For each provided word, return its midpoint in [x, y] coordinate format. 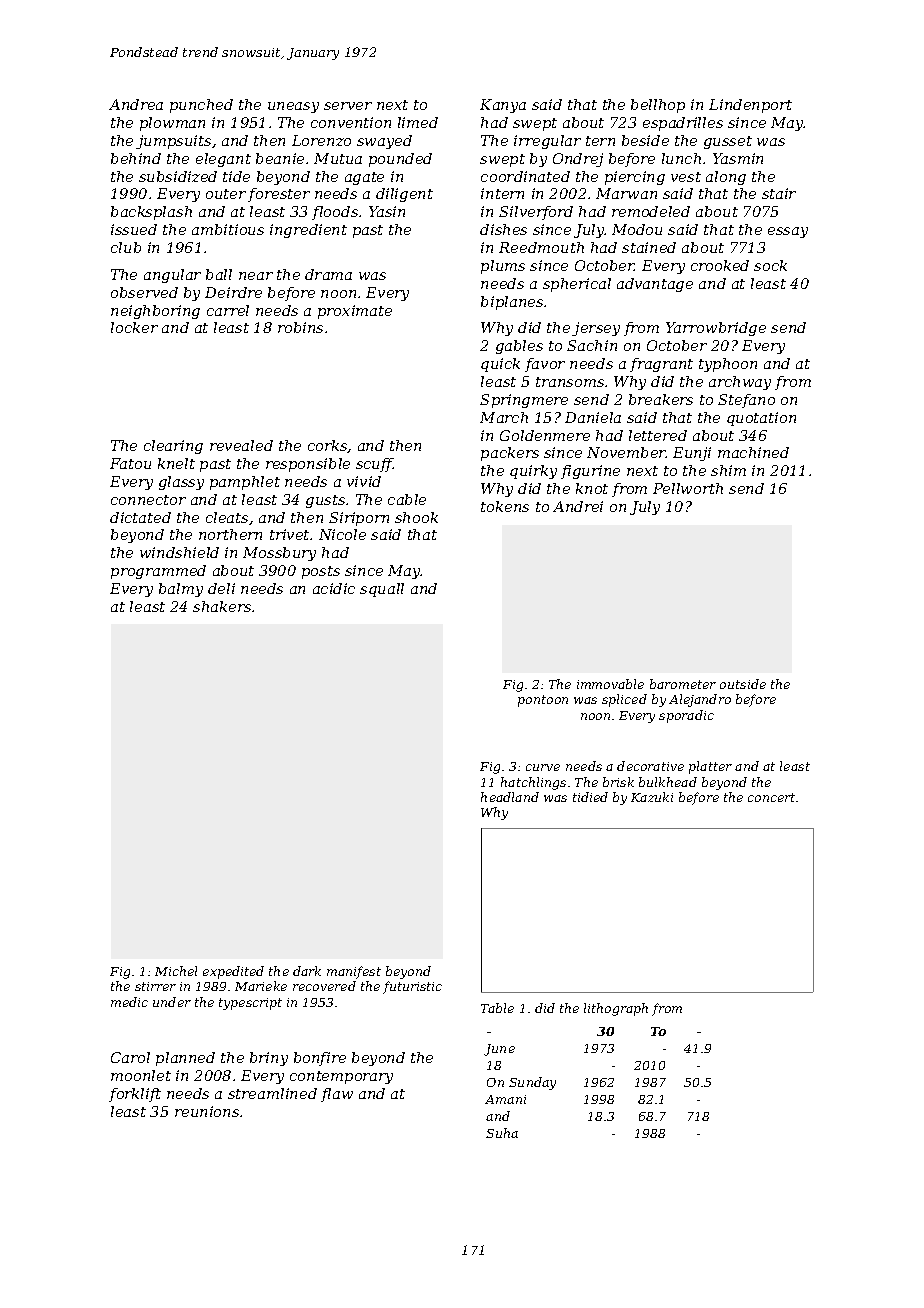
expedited [233, 972]
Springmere [524, 401]
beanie [280, 158]
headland [510, 797]
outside [743, 684]
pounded [400, 160]
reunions [207, 1111]
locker [134, 327]
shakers [222, 606]
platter [710, 767]
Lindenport [750, 106]
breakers [661, 399]
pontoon [543, 701]
